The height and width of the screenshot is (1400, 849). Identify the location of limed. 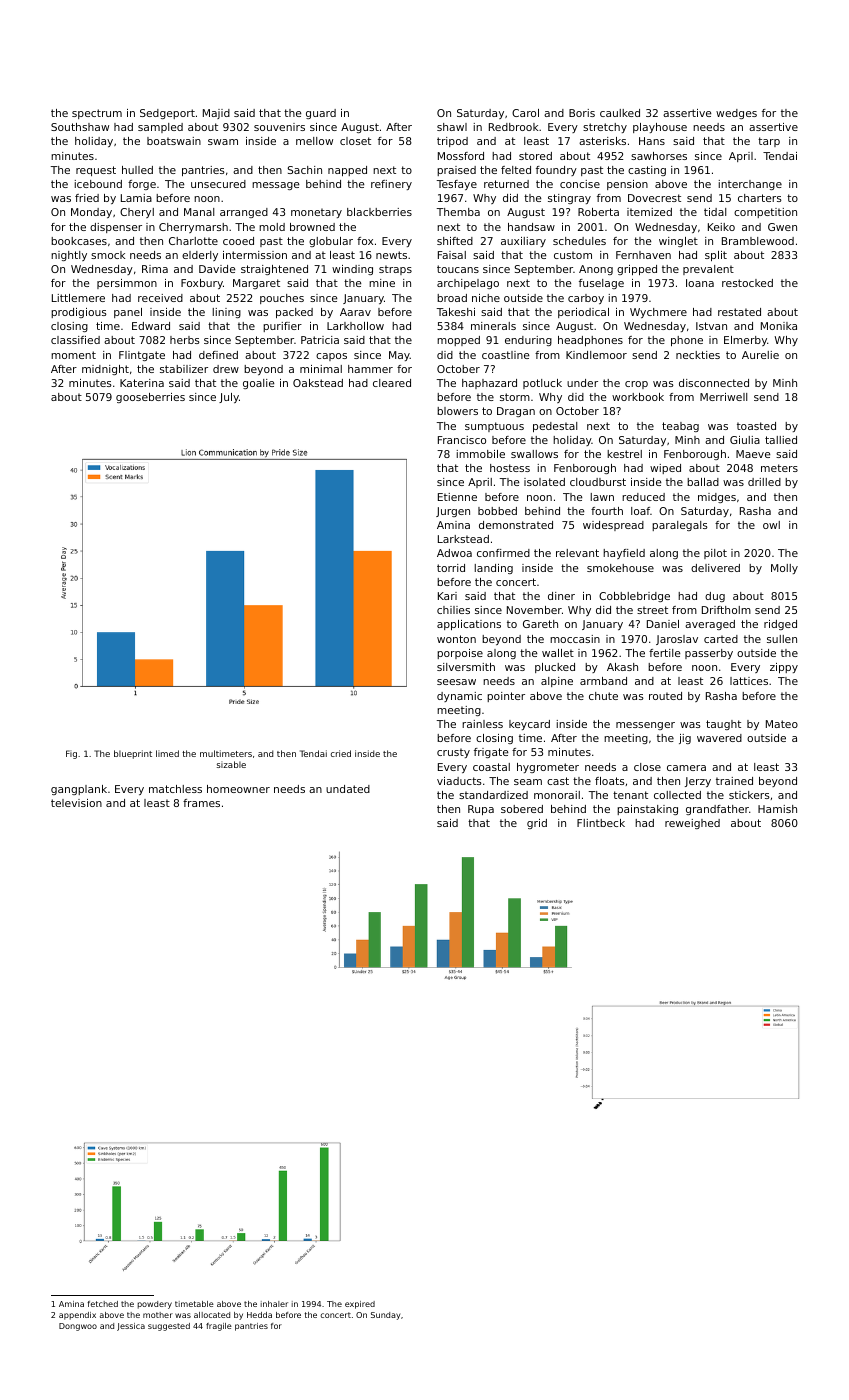
(167, 753).
